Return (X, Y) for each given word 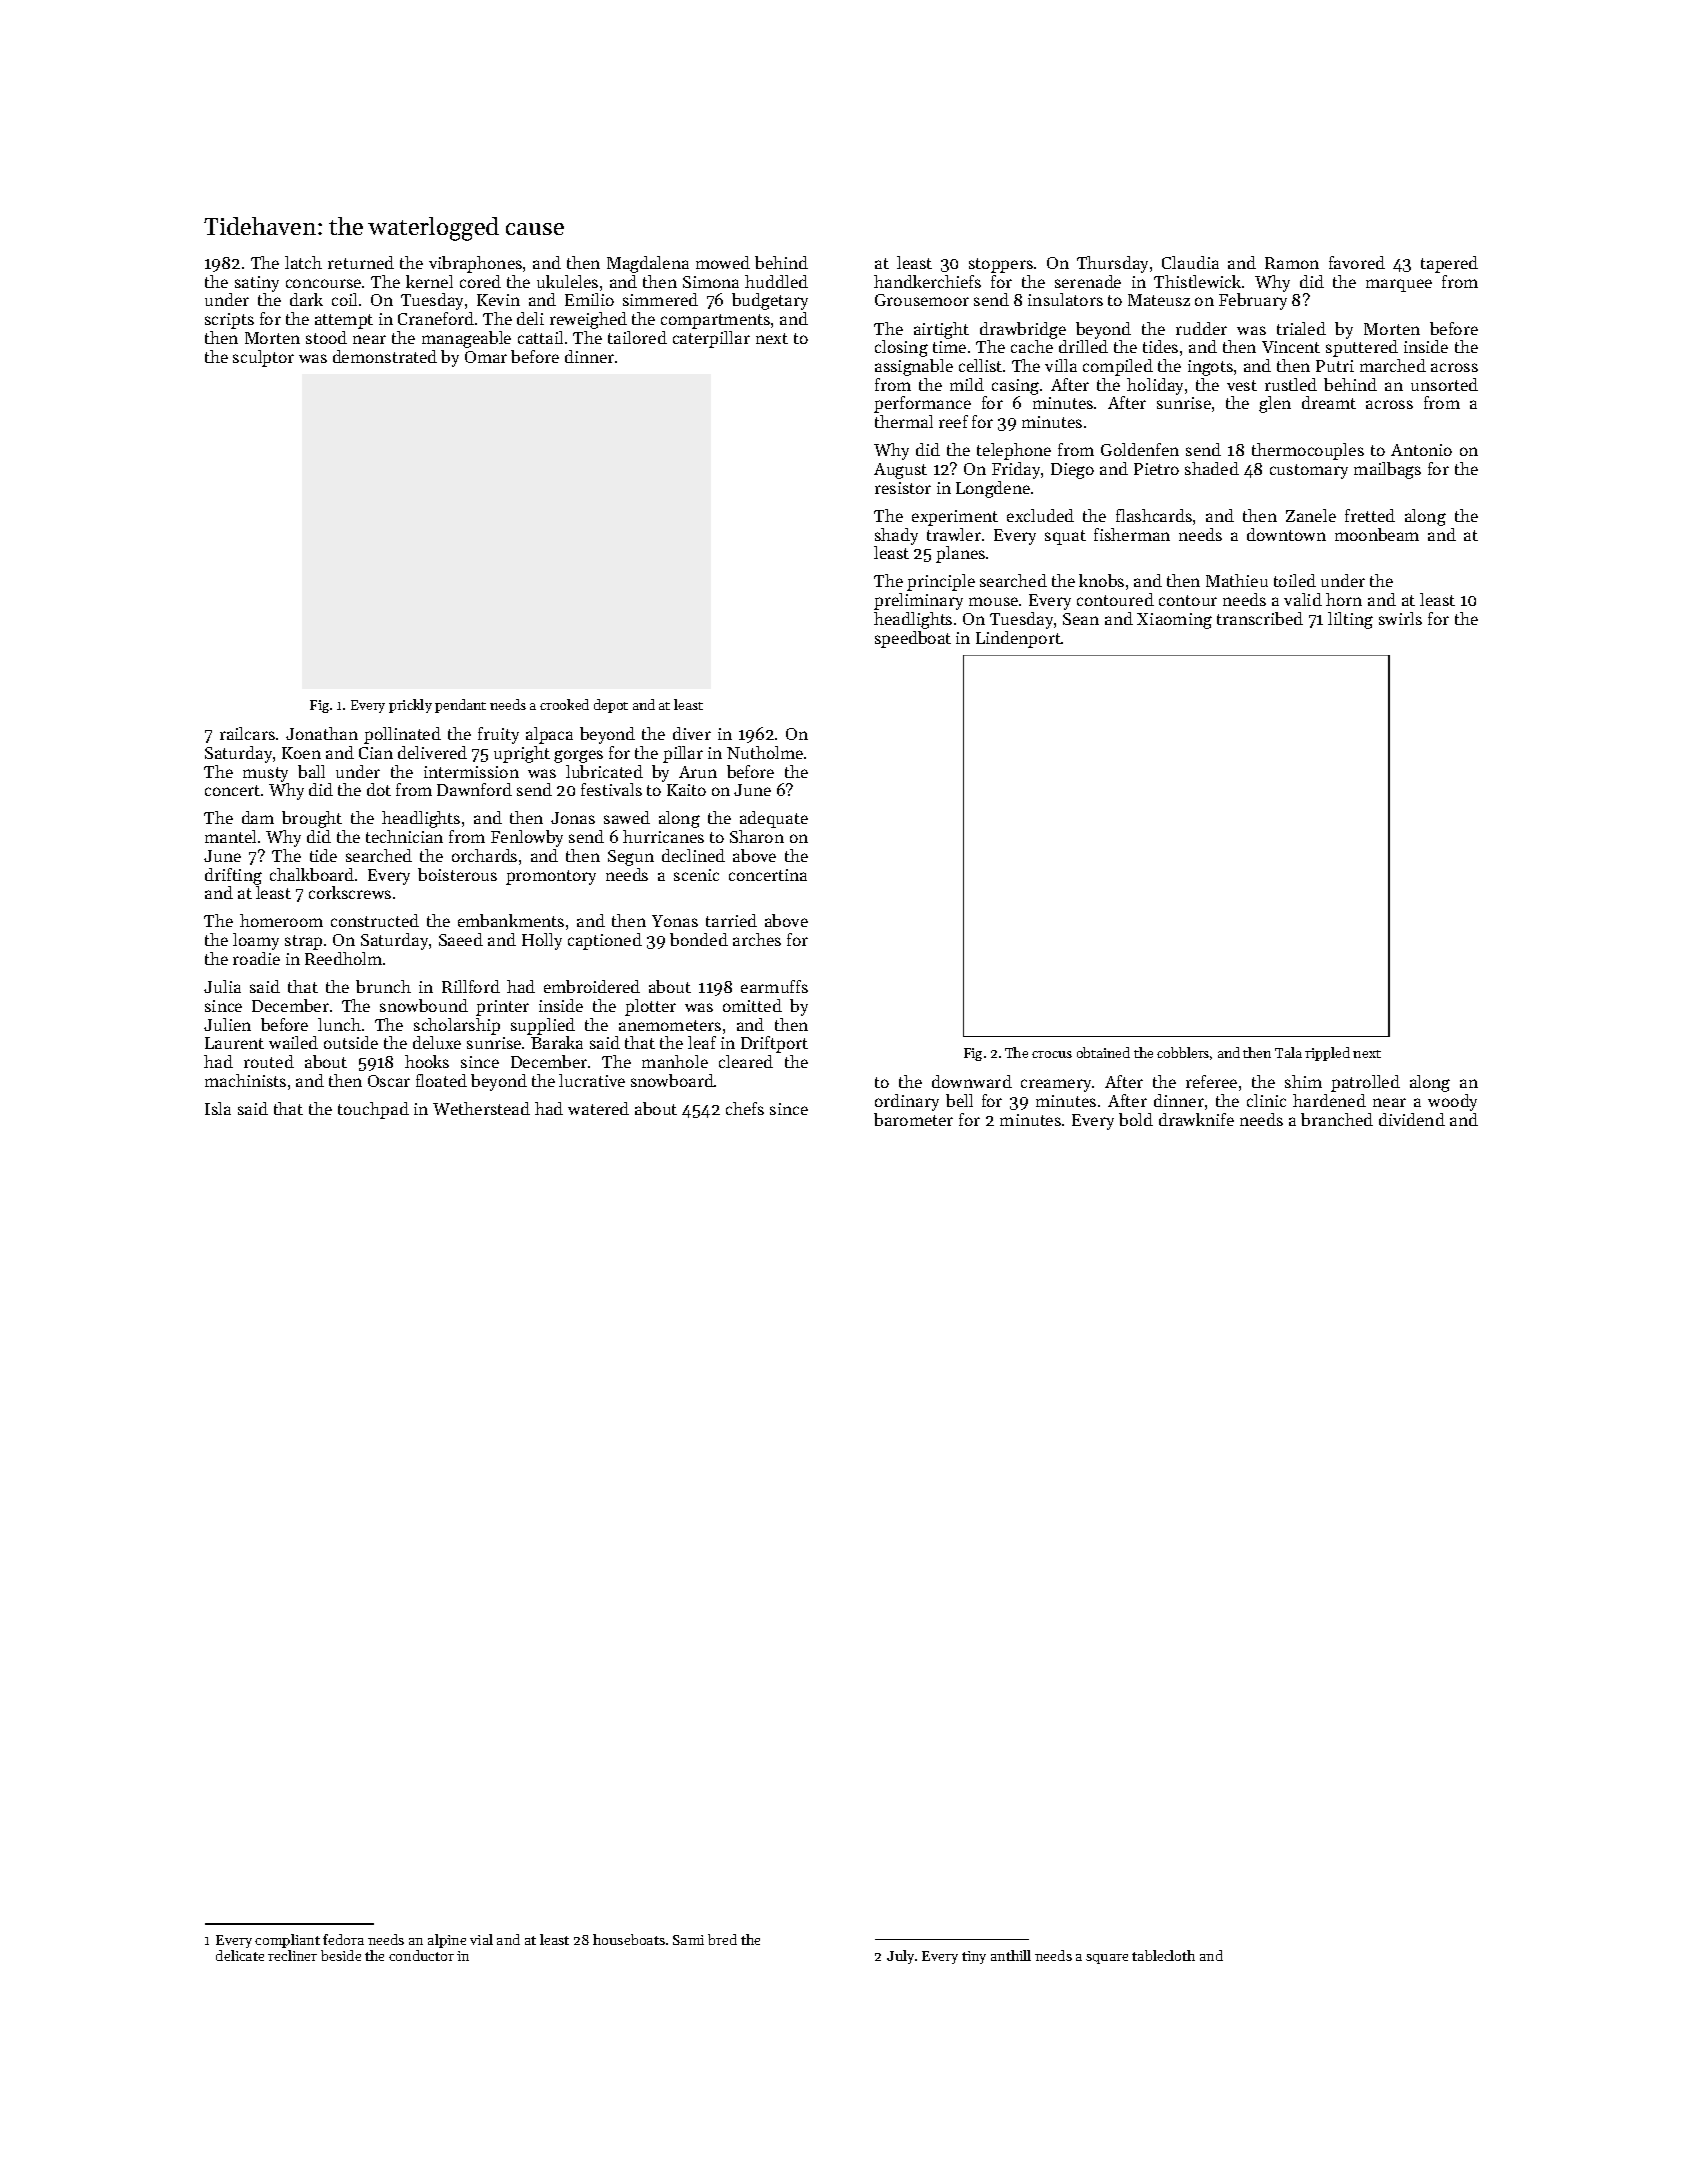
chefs (745, 1108)
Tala (1288, 1052)
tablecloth (1163, 1955)
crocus (1052, 1054)
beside (341, 1955)
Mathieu (1237, 580)
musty (265, 774)
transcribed (1260, 618)
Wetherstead (481, 1108)
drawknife (1196, 1119)
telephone (1014, 451)
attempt (344, 321)
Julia (222, 986)
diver (692, 733)
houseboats (629, 1939)
